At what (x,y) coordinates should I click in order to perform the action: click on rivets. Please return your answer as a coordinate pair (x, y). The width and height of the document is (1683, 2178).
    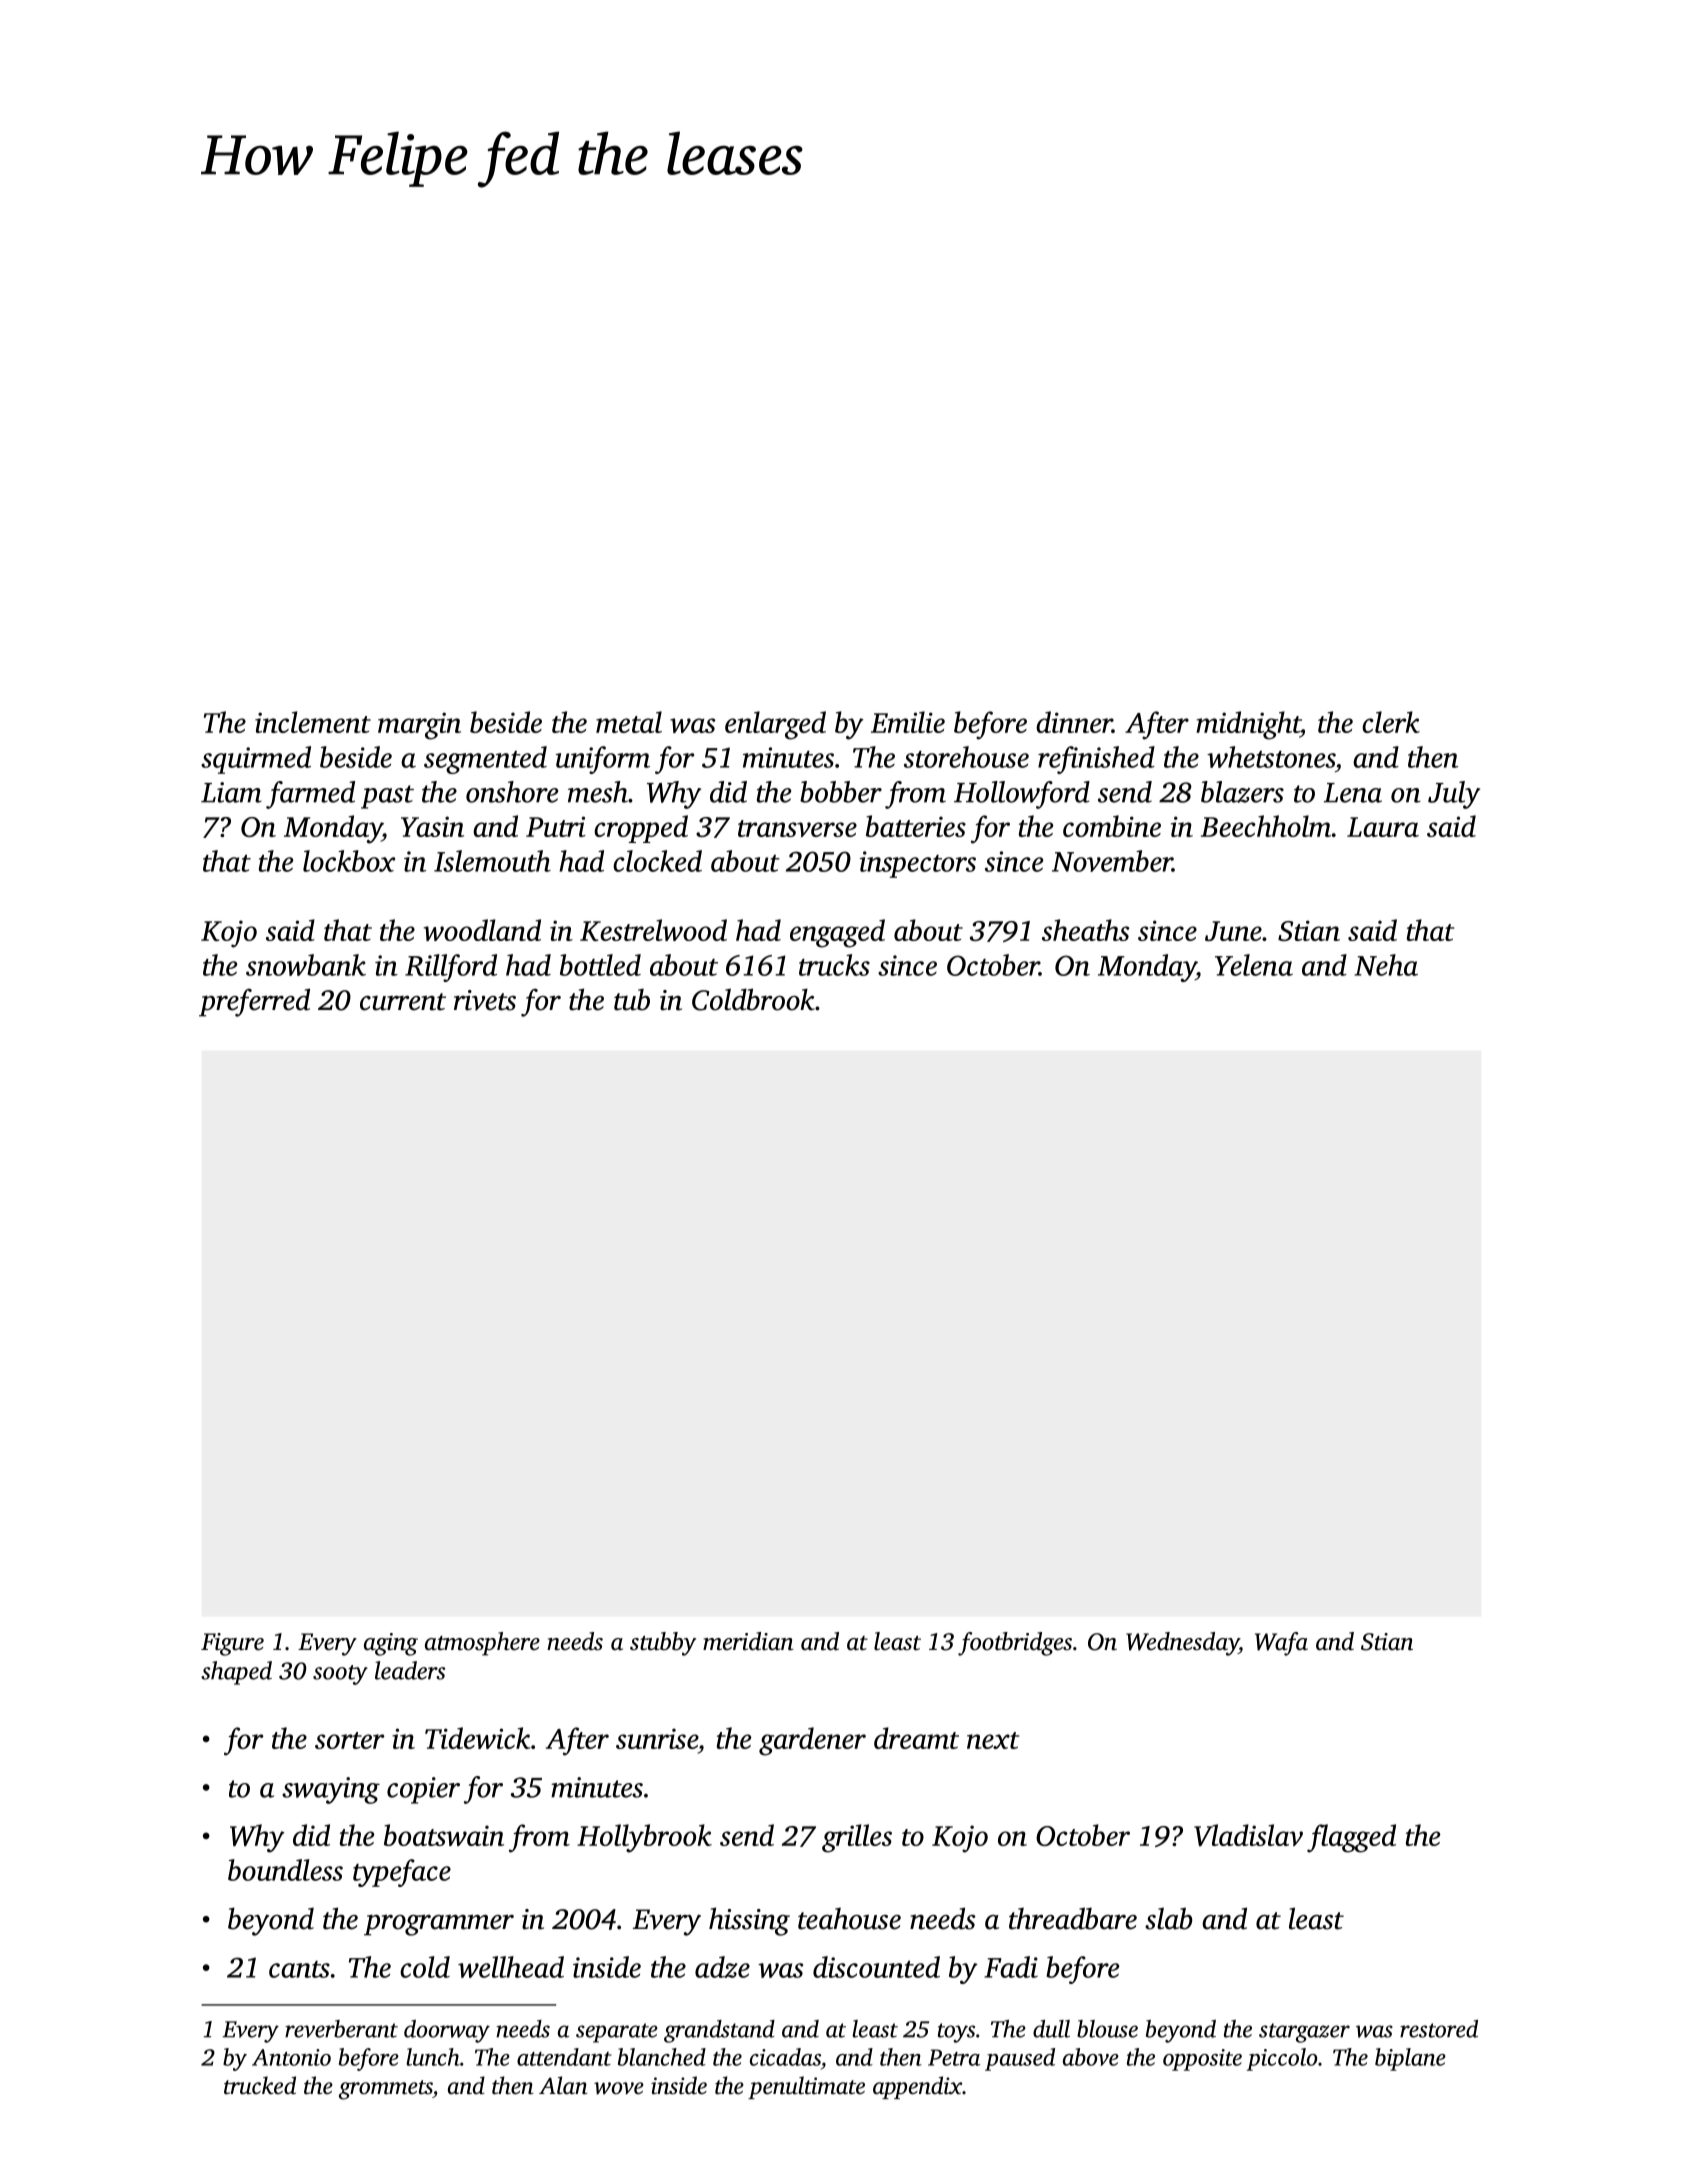
    Looking at the image, I should click on (485, 1000).
